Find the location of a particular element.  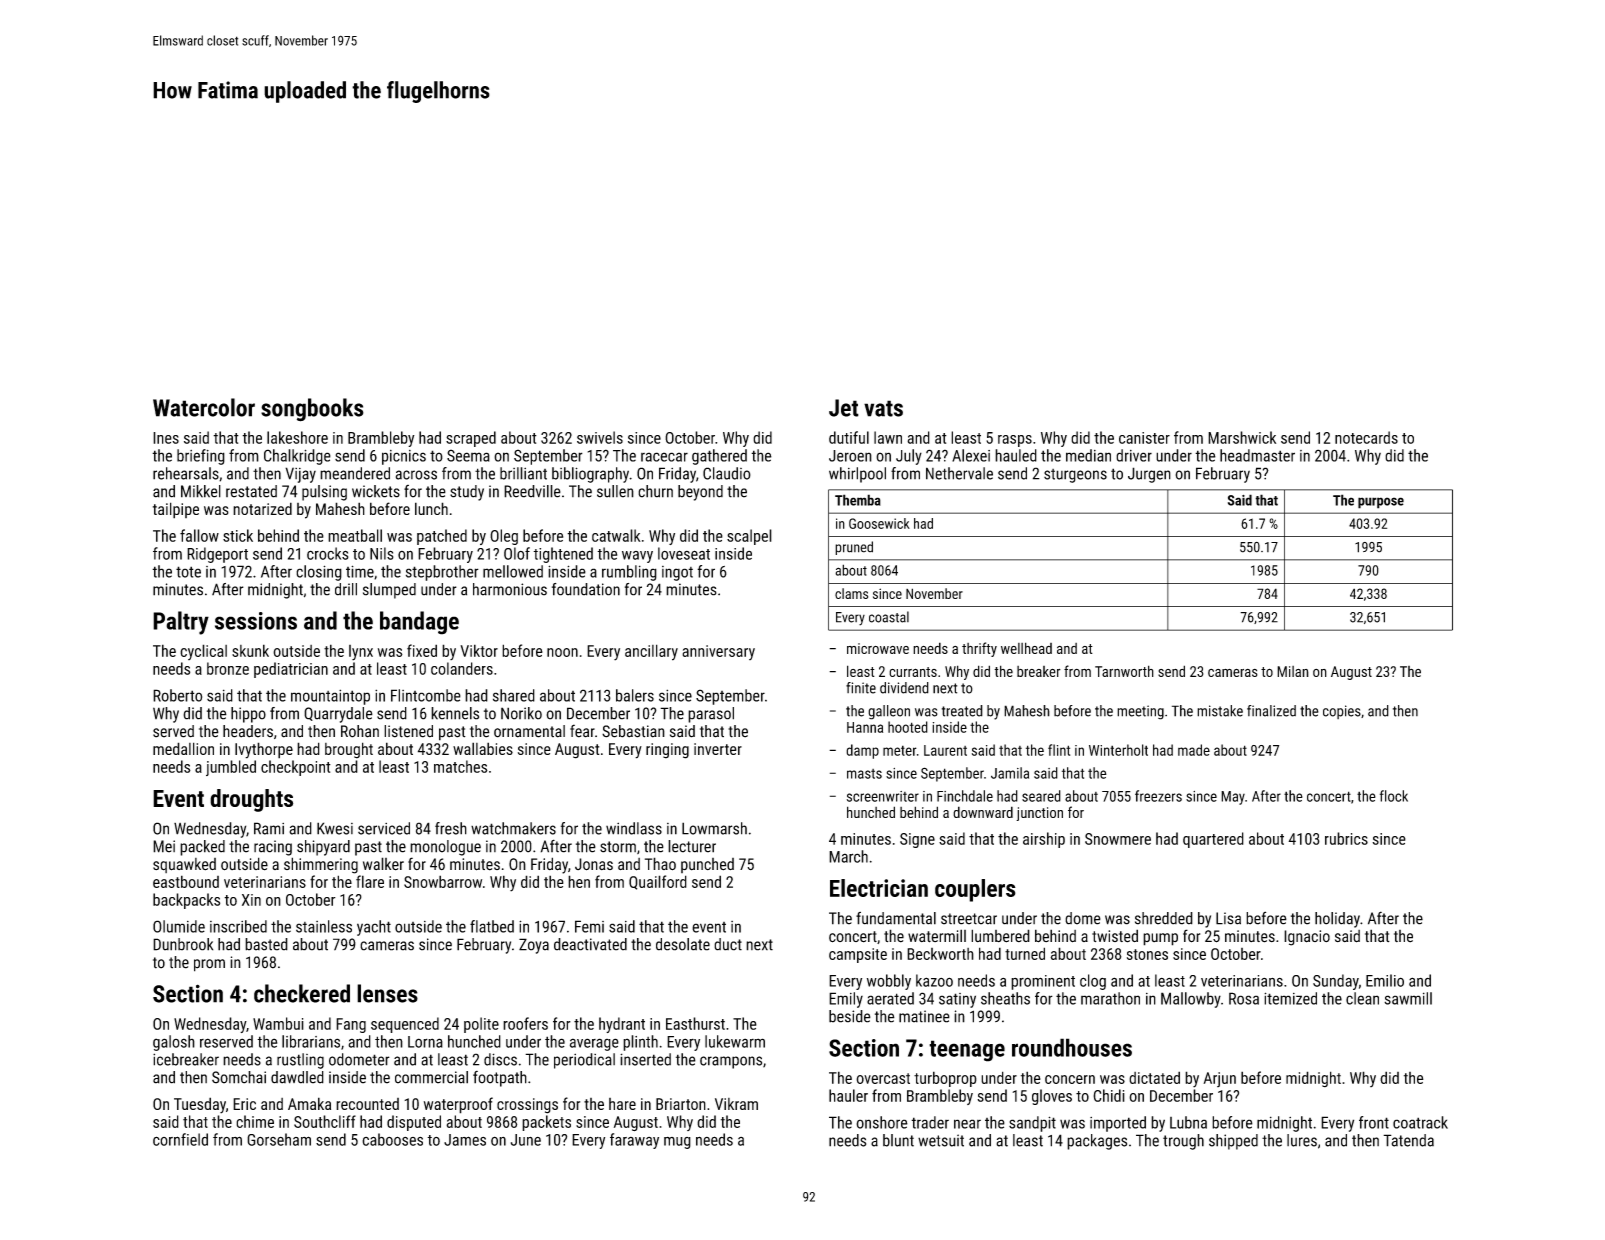

songbooks is located at coordinates (312, 410).
